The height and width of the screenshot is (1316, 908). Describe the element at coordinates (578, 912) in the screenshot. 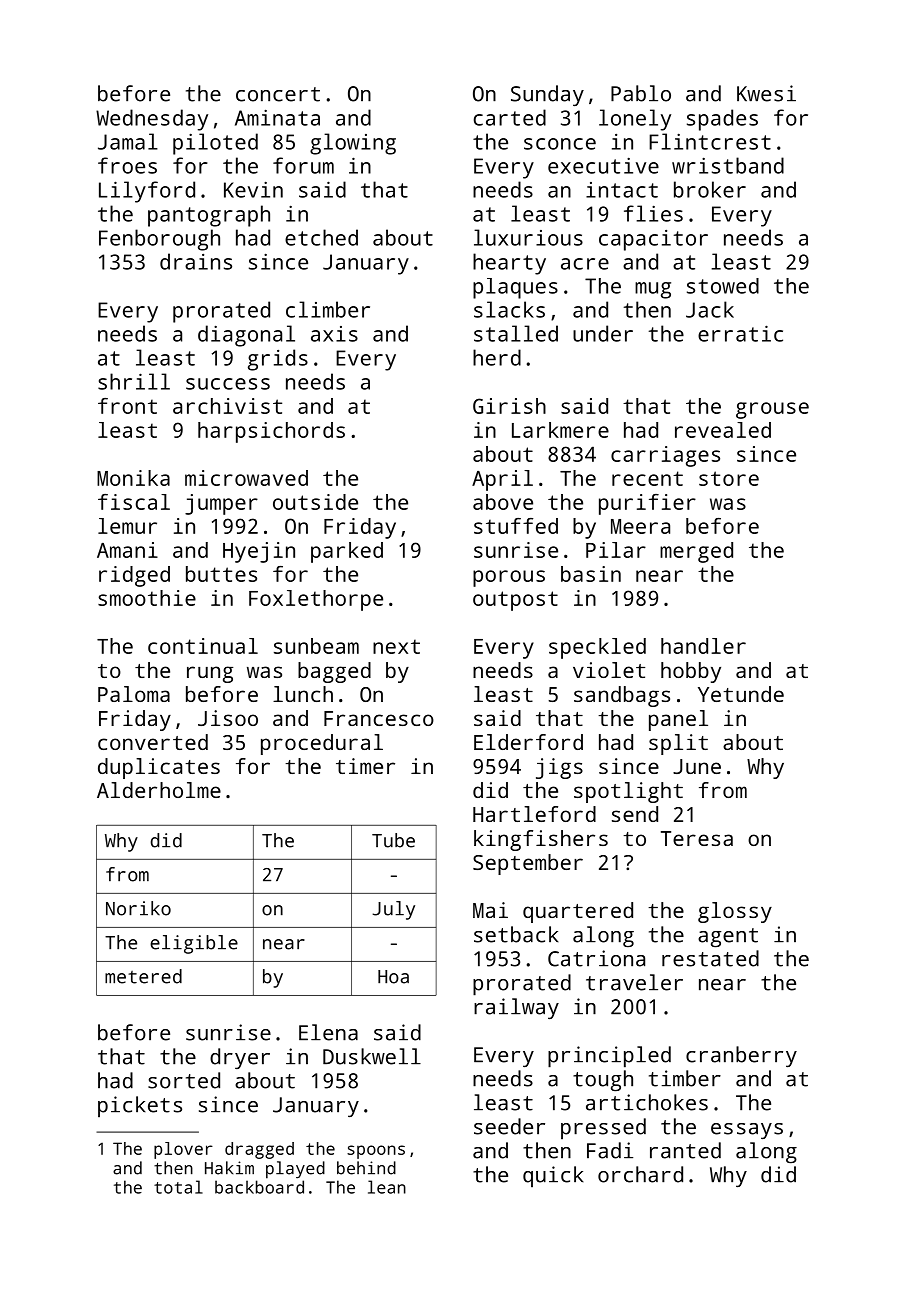

I see `quartered` at that location.
